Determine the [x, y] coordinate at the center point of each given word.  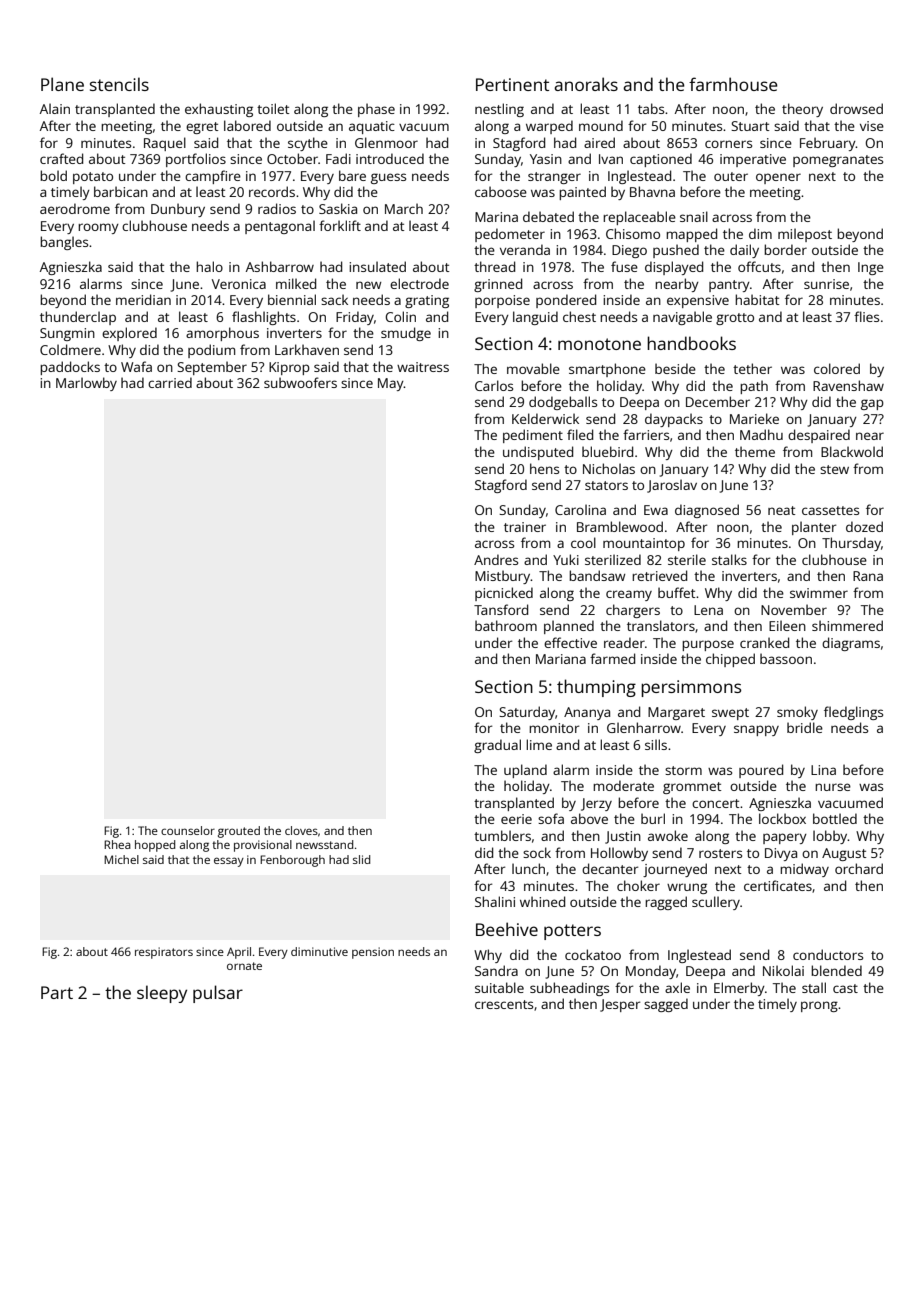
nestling [499, 110]
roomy [98, 228]
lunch [528, 868]
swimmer [819, 593]
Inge [871, 268]
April [239, 953]
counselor [188, 830]
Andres [496, 559]
